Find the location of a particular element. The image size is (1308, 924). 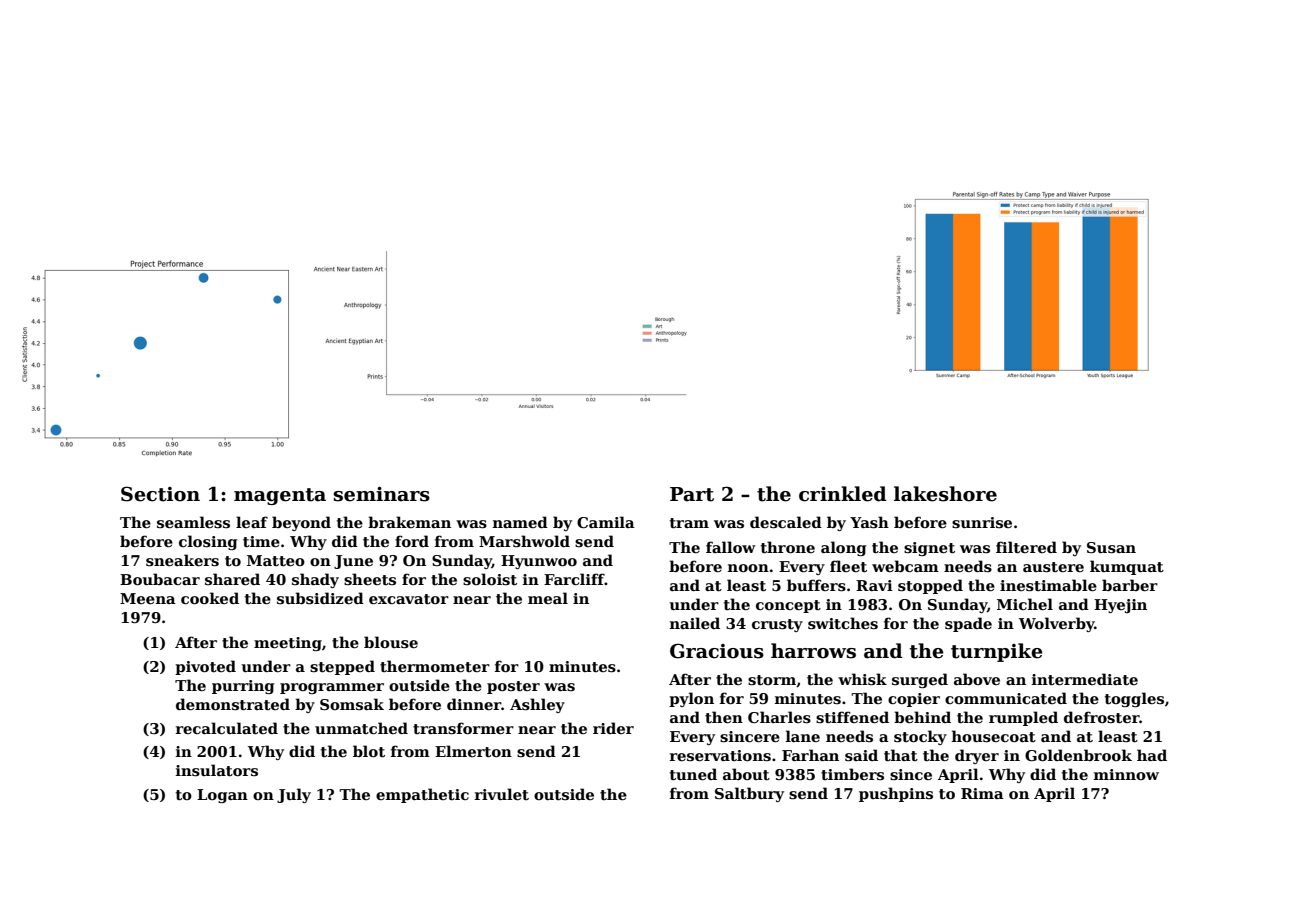

poster is located at coordinates (513, 687).
